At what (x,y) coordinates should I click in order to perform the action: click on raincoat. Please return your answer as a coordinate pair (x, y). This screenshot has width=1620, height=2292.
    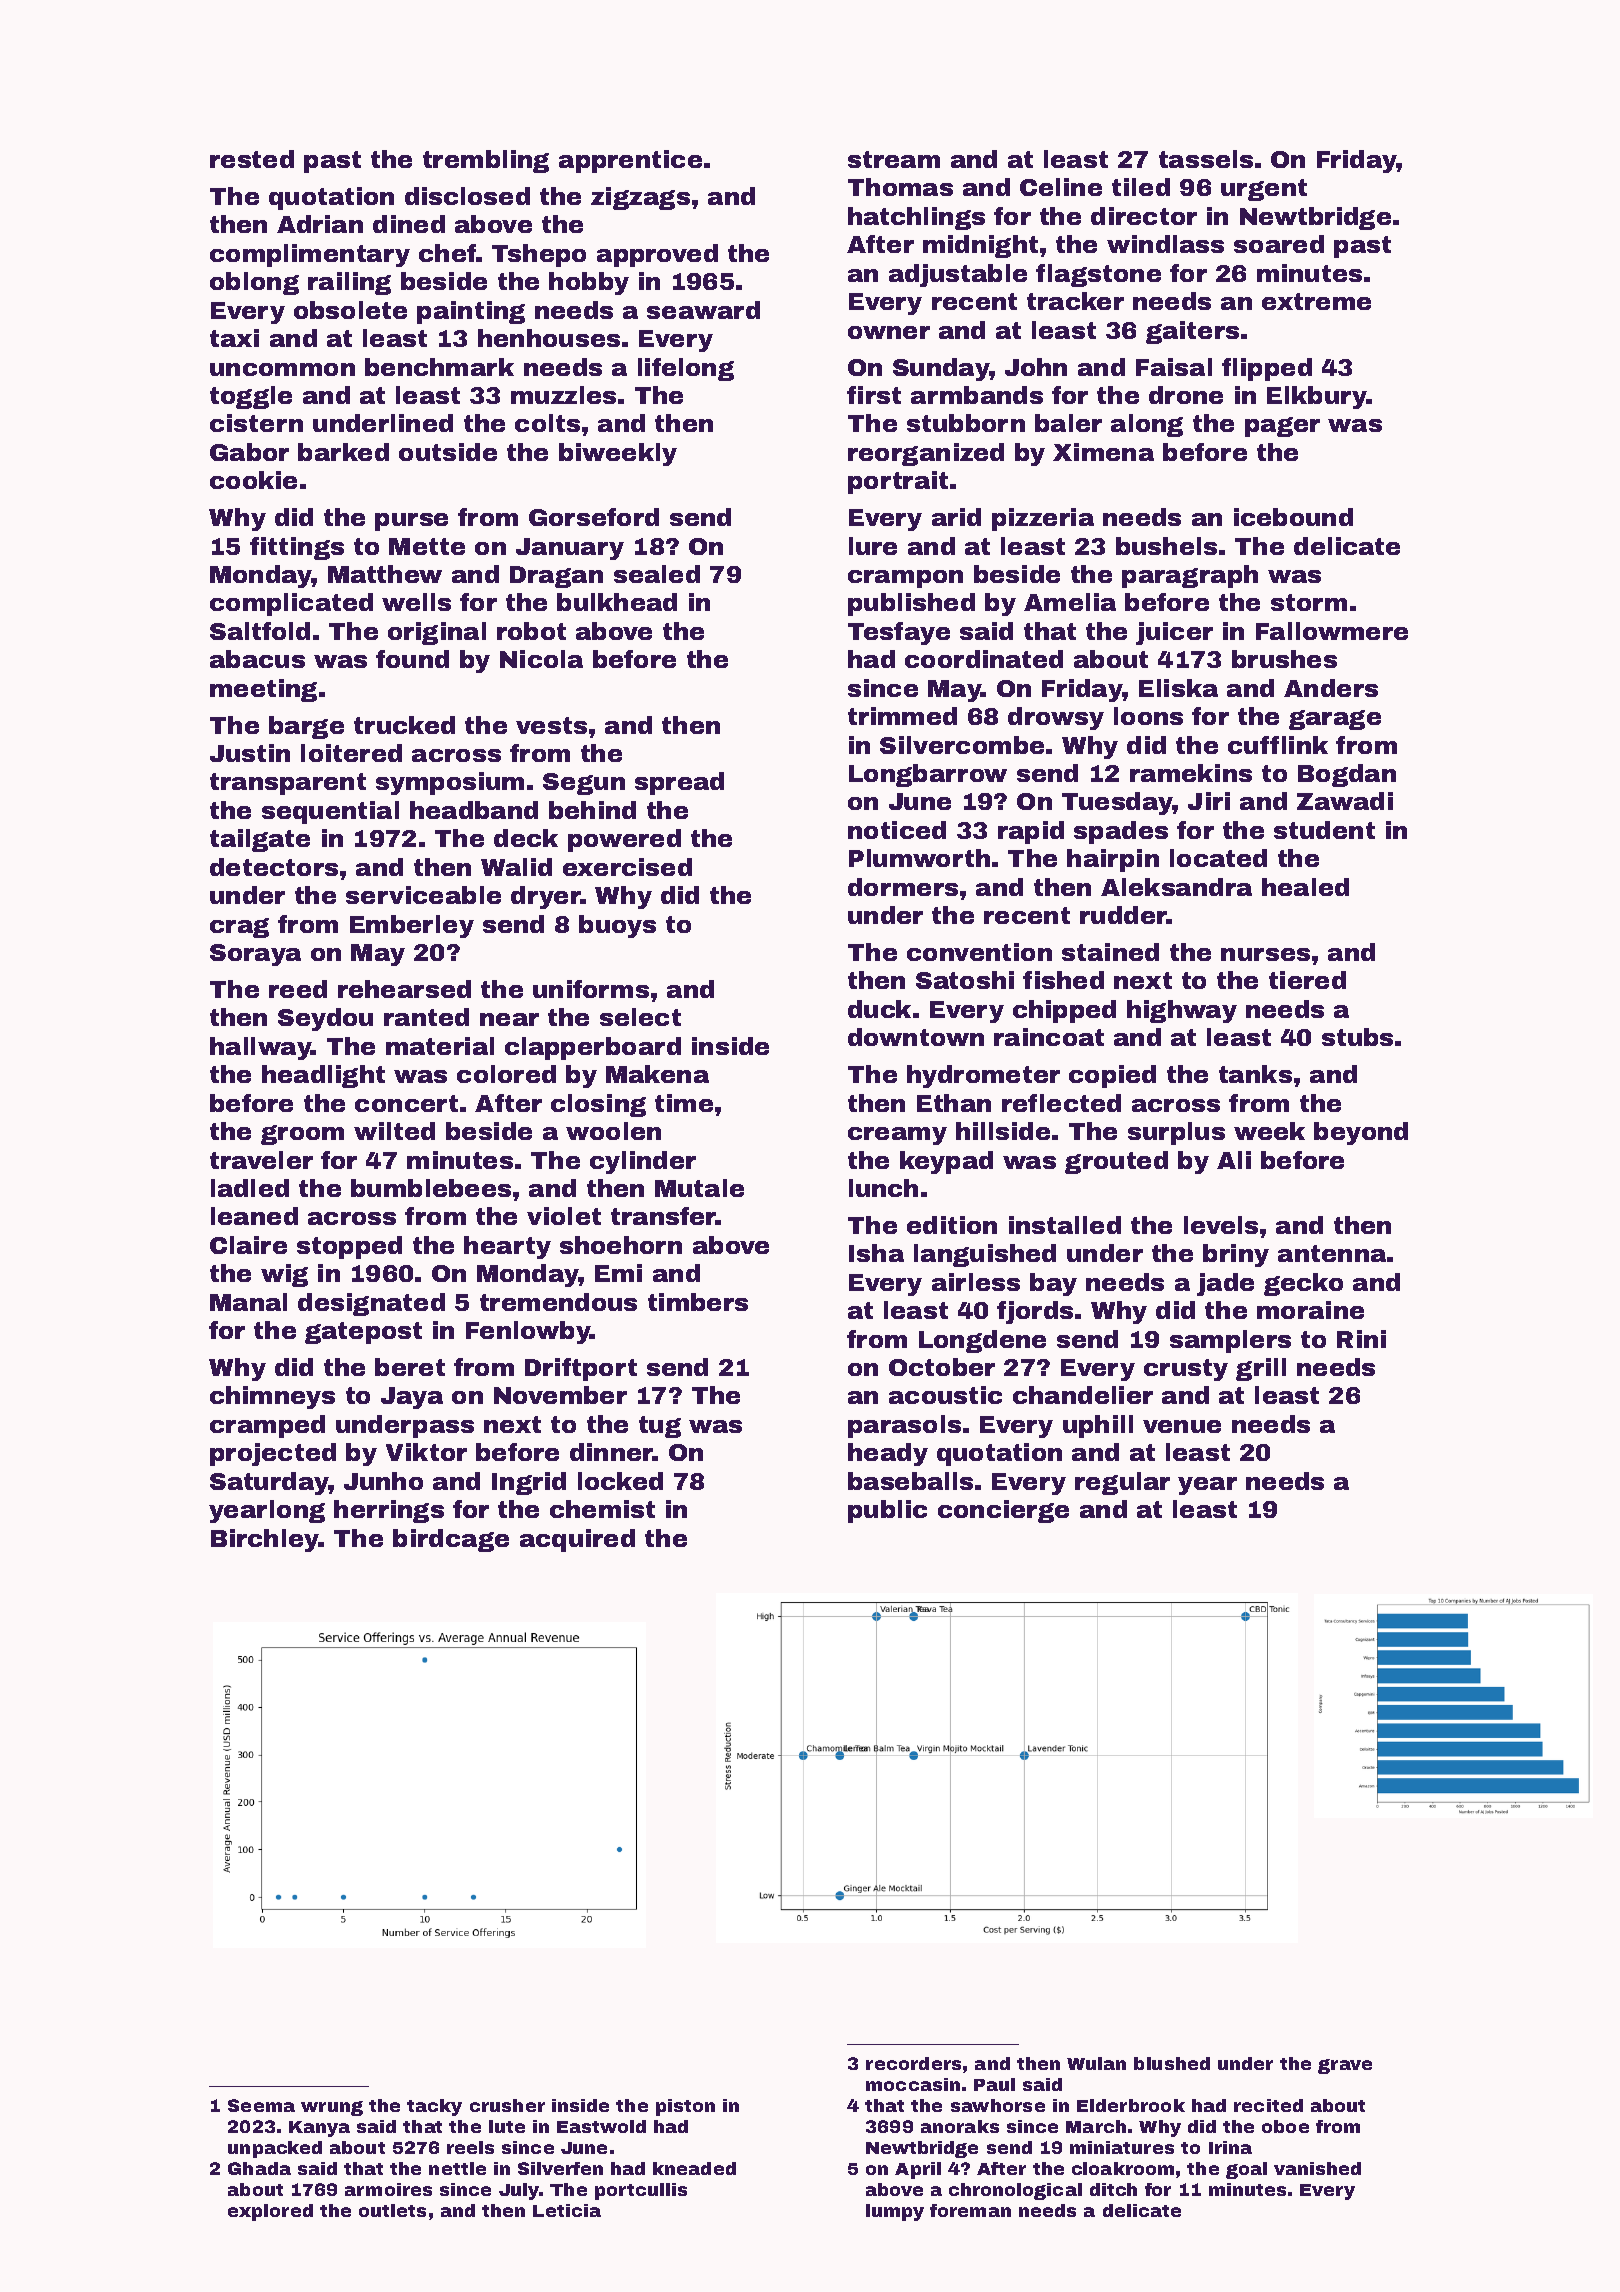
    Looking at the image, I should click on (1049, 1037).
